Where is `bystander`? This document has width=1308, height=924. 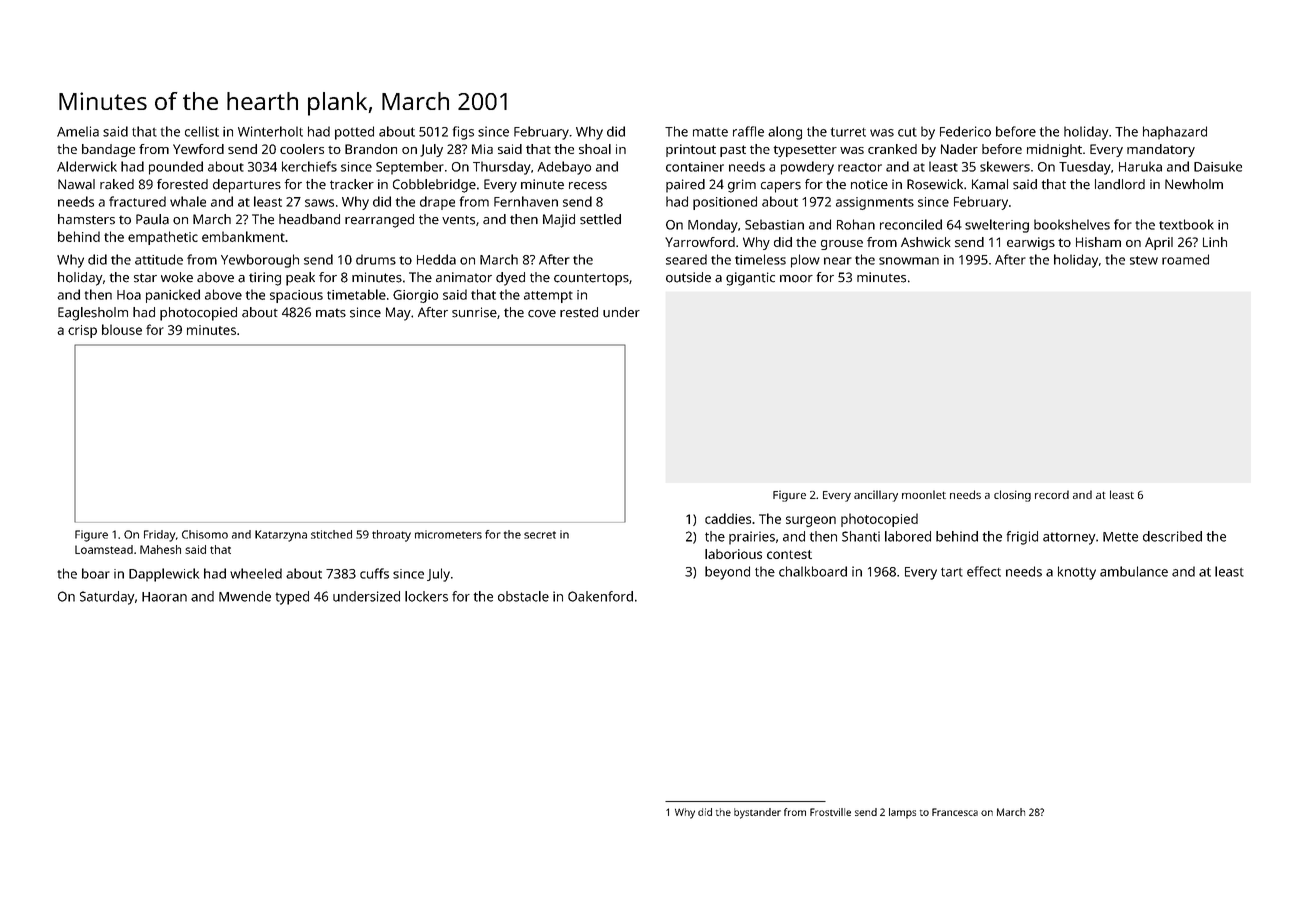 bystander is located at coordinates (757, 813).
